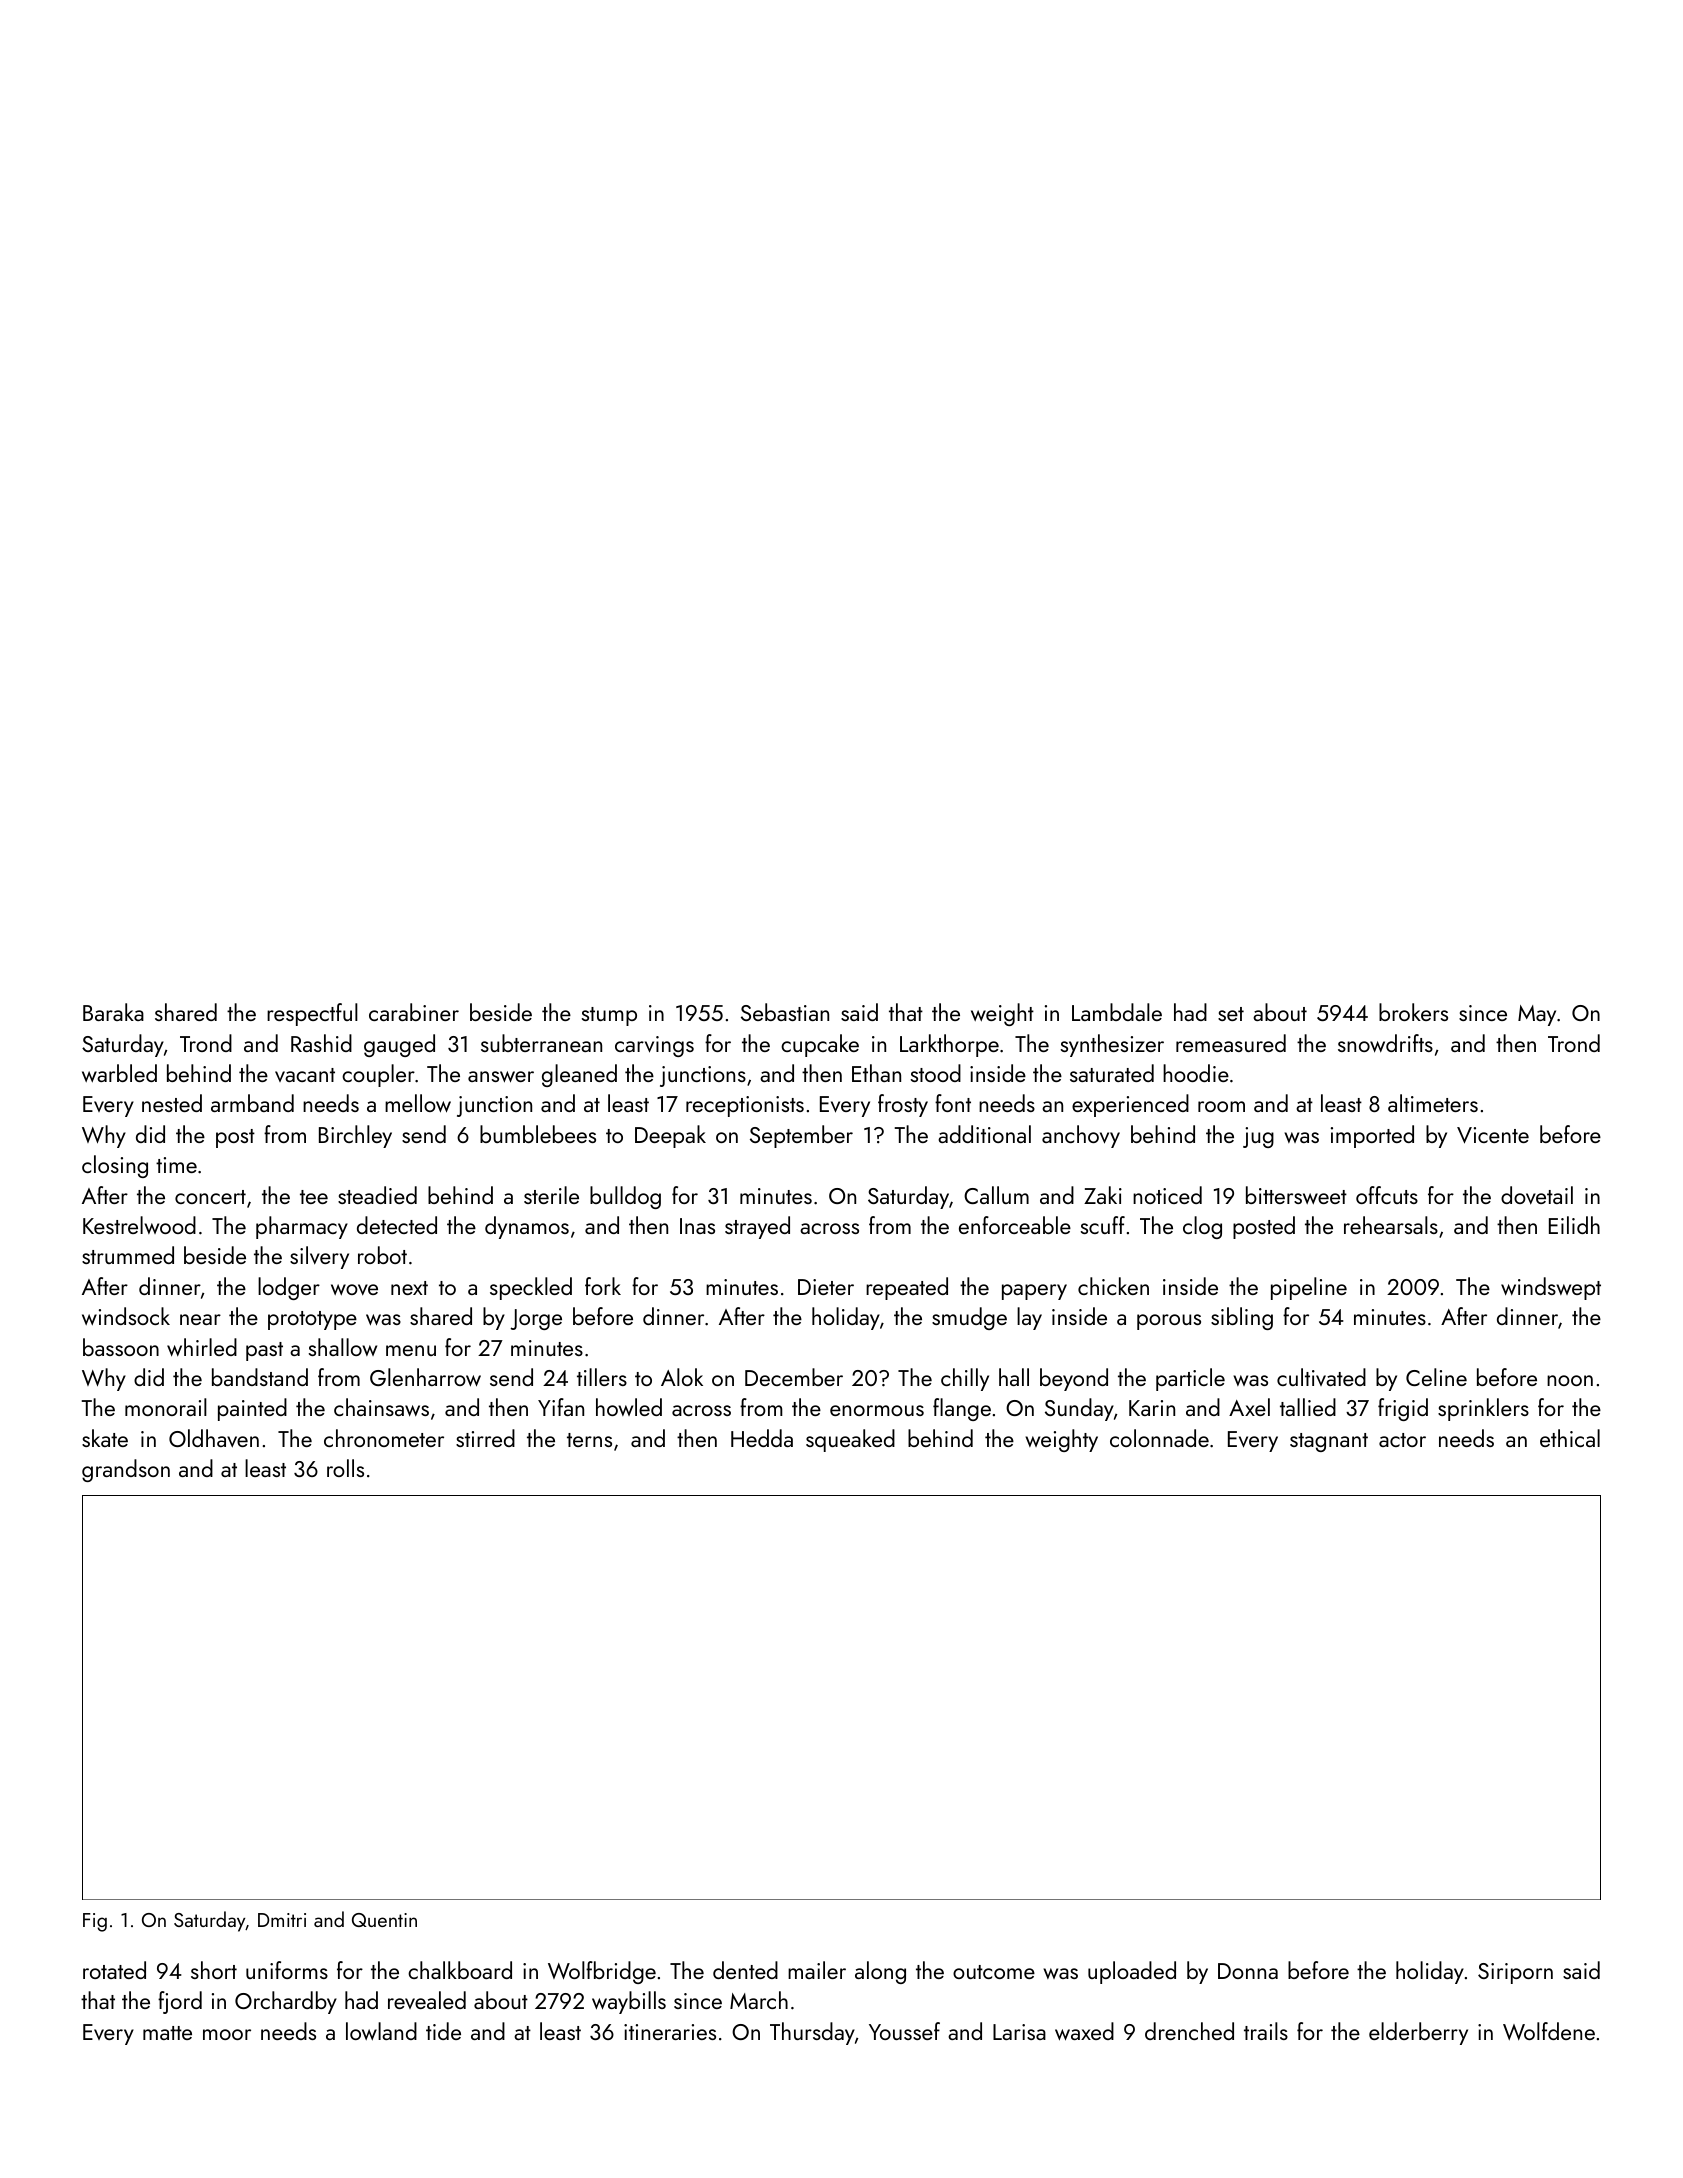 The width and height of the image is (1683, 2178). Describe the element at coordinates (227, 2034) in the image. I see `moor` at that location.
